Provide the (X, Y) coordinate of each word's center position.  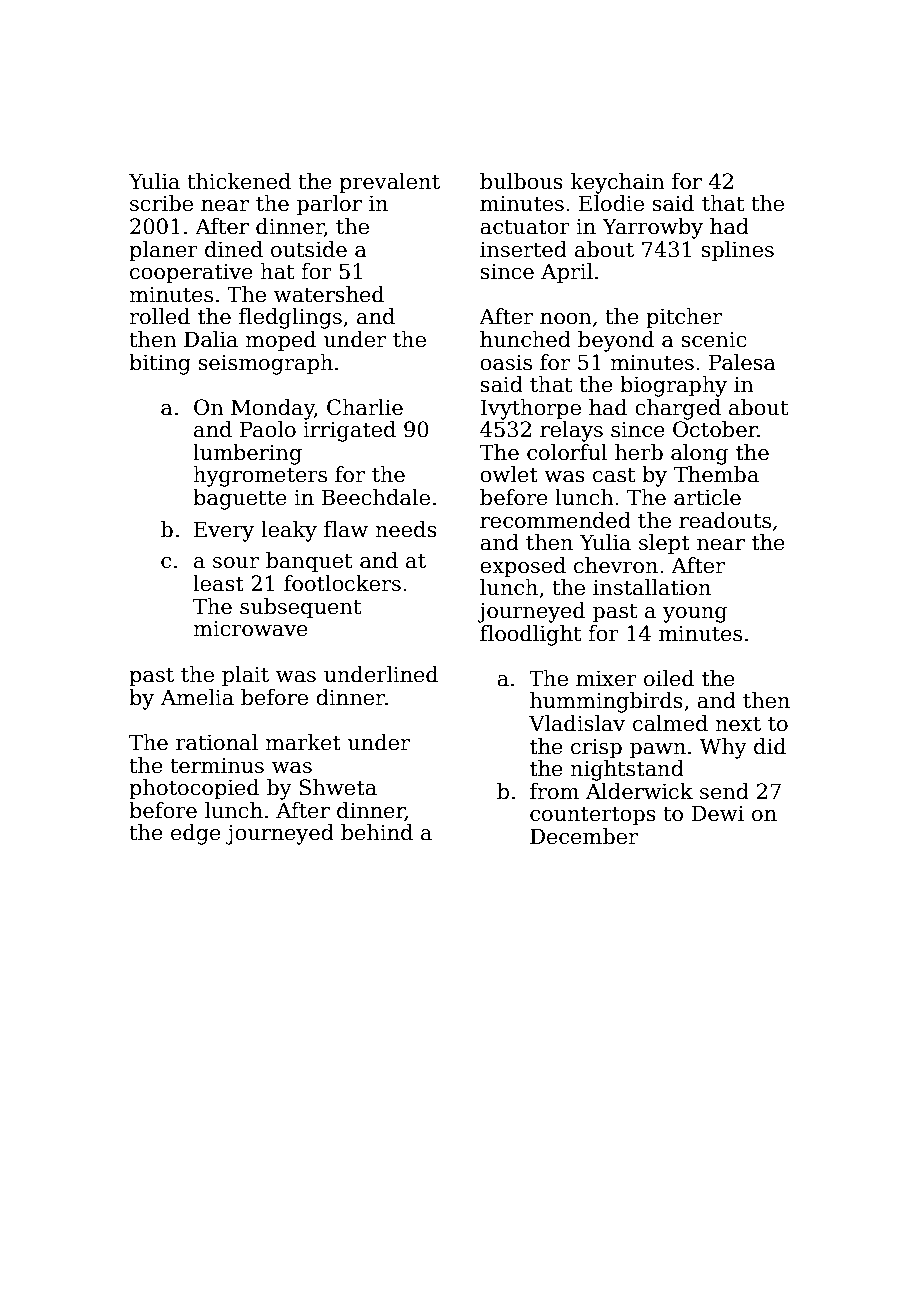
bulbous (521, 181)
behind (377, 832)
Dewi (717, 813)
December (584, 836)
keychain (618, 183)
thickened (239, 181)
